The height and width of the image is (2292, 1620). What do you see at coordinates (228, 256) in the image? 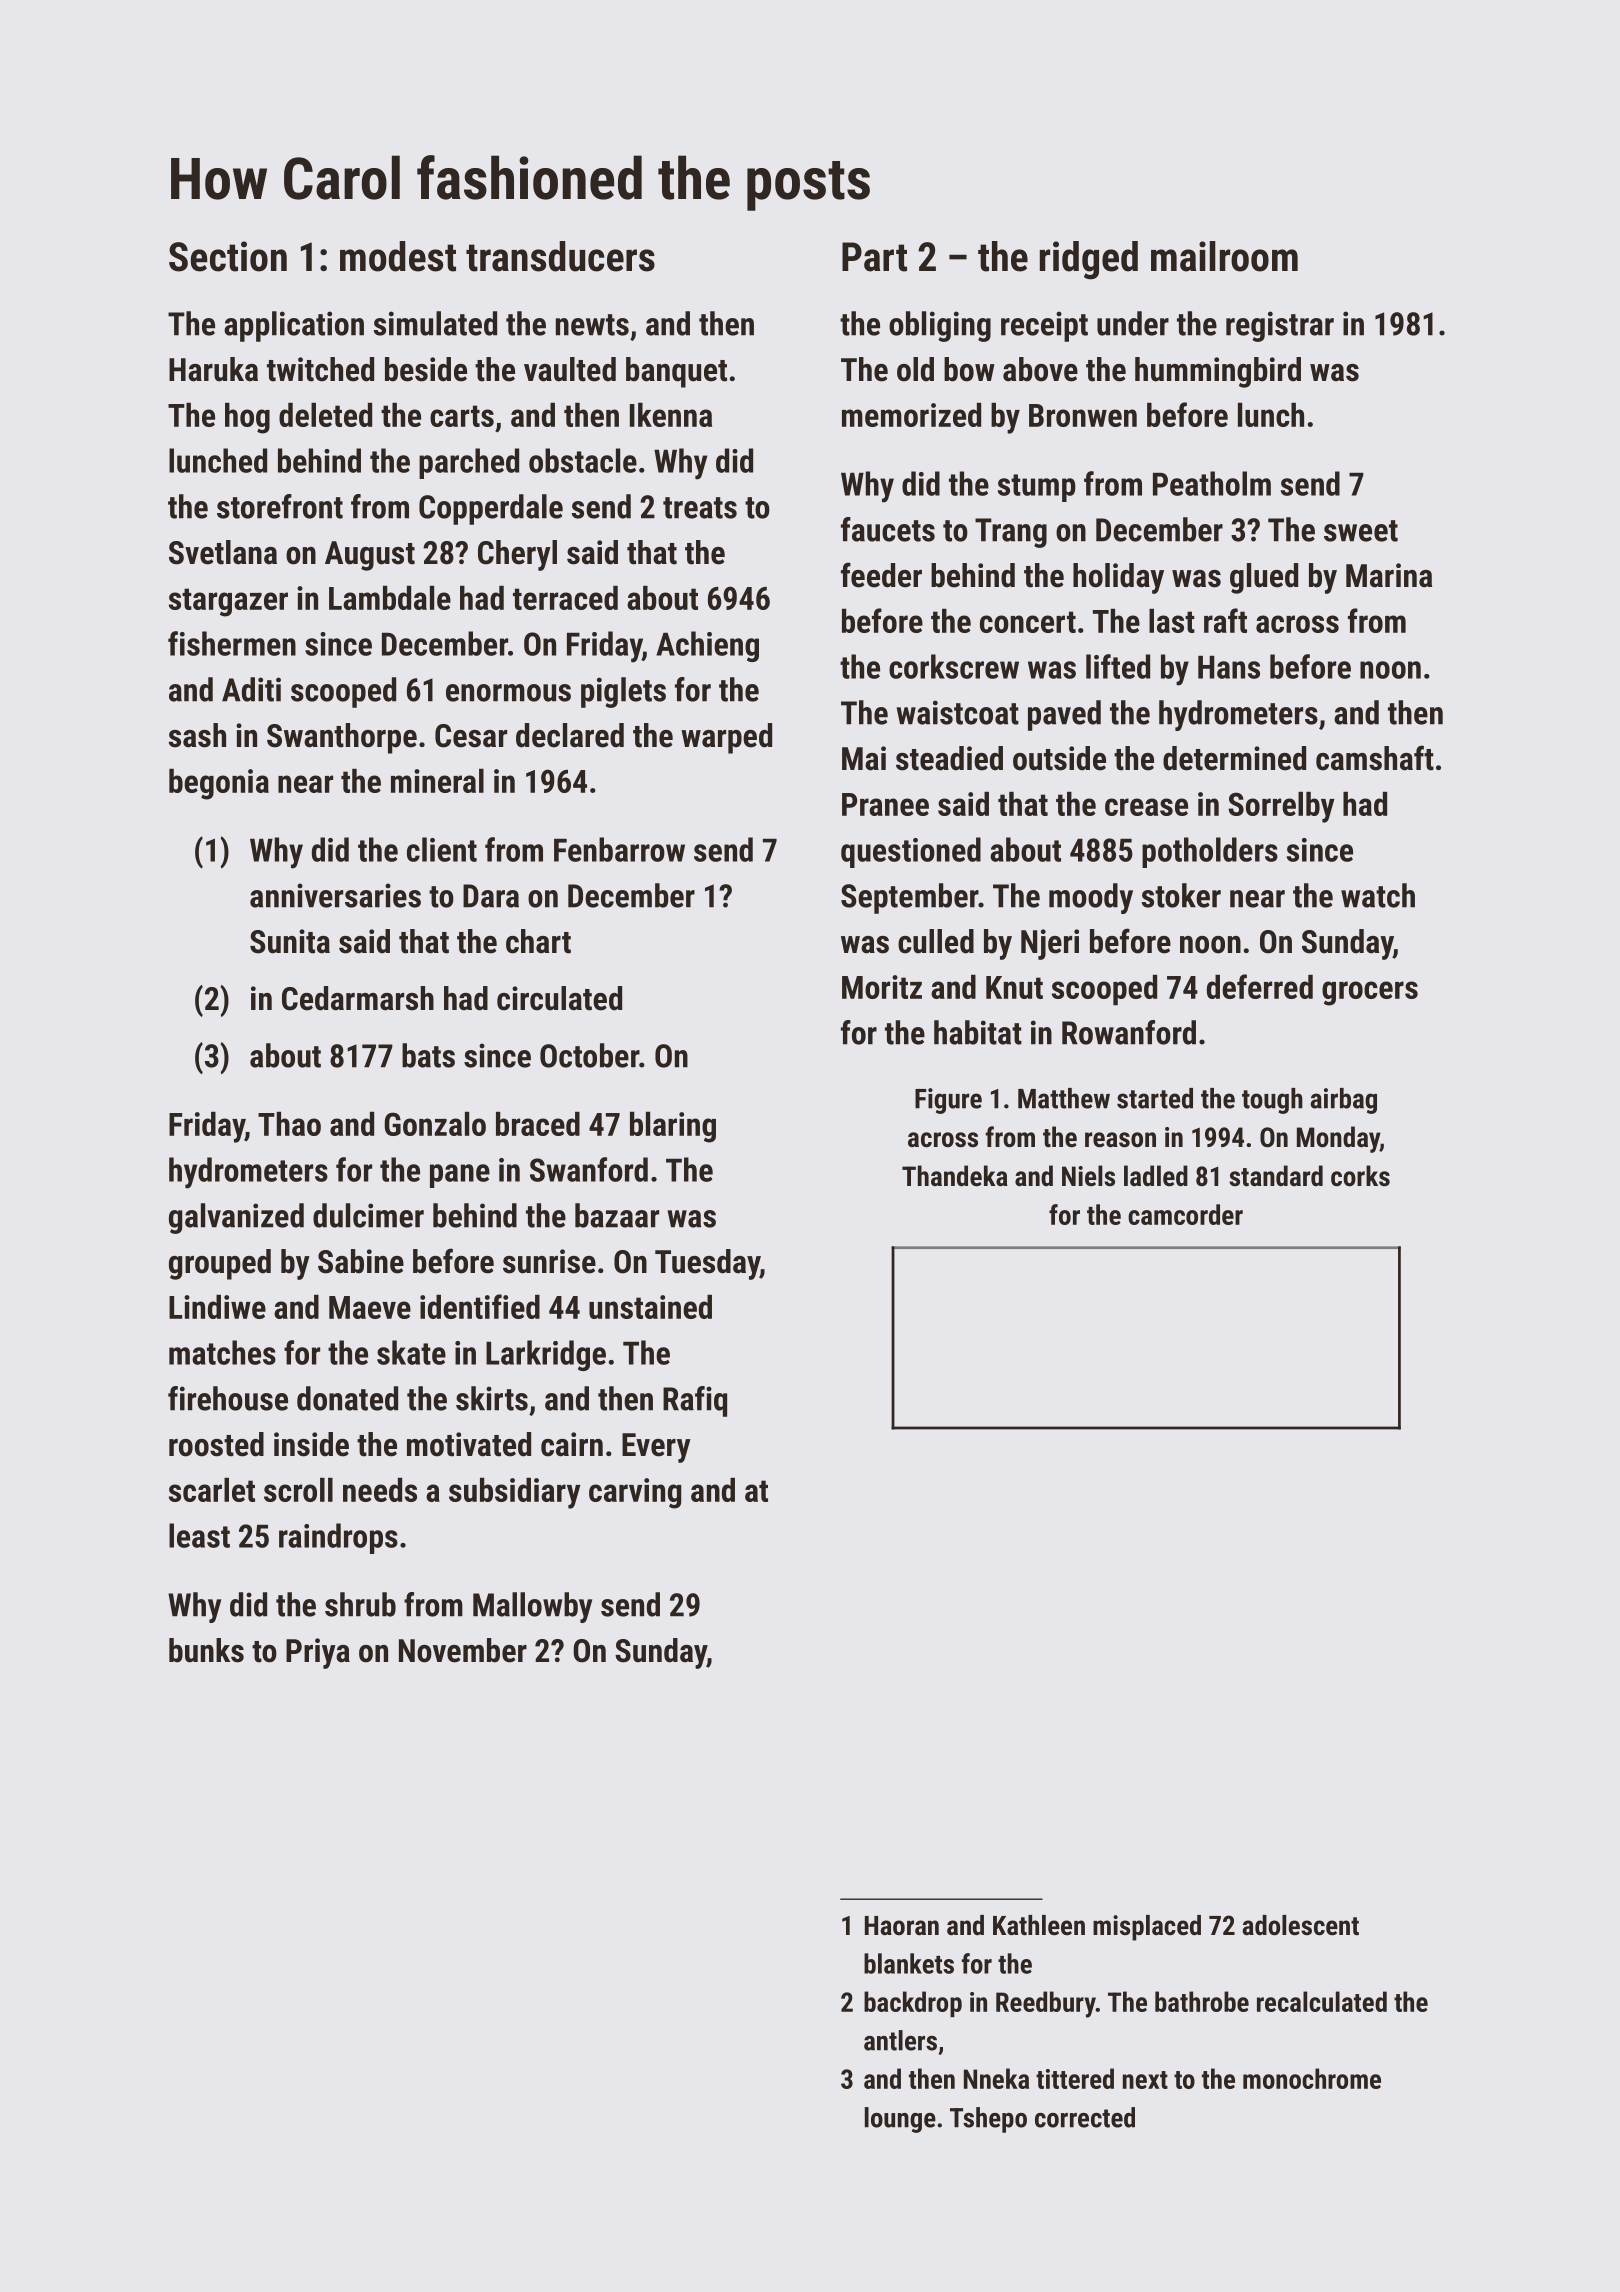
I see `Section` at bounding box center [228, 256].
